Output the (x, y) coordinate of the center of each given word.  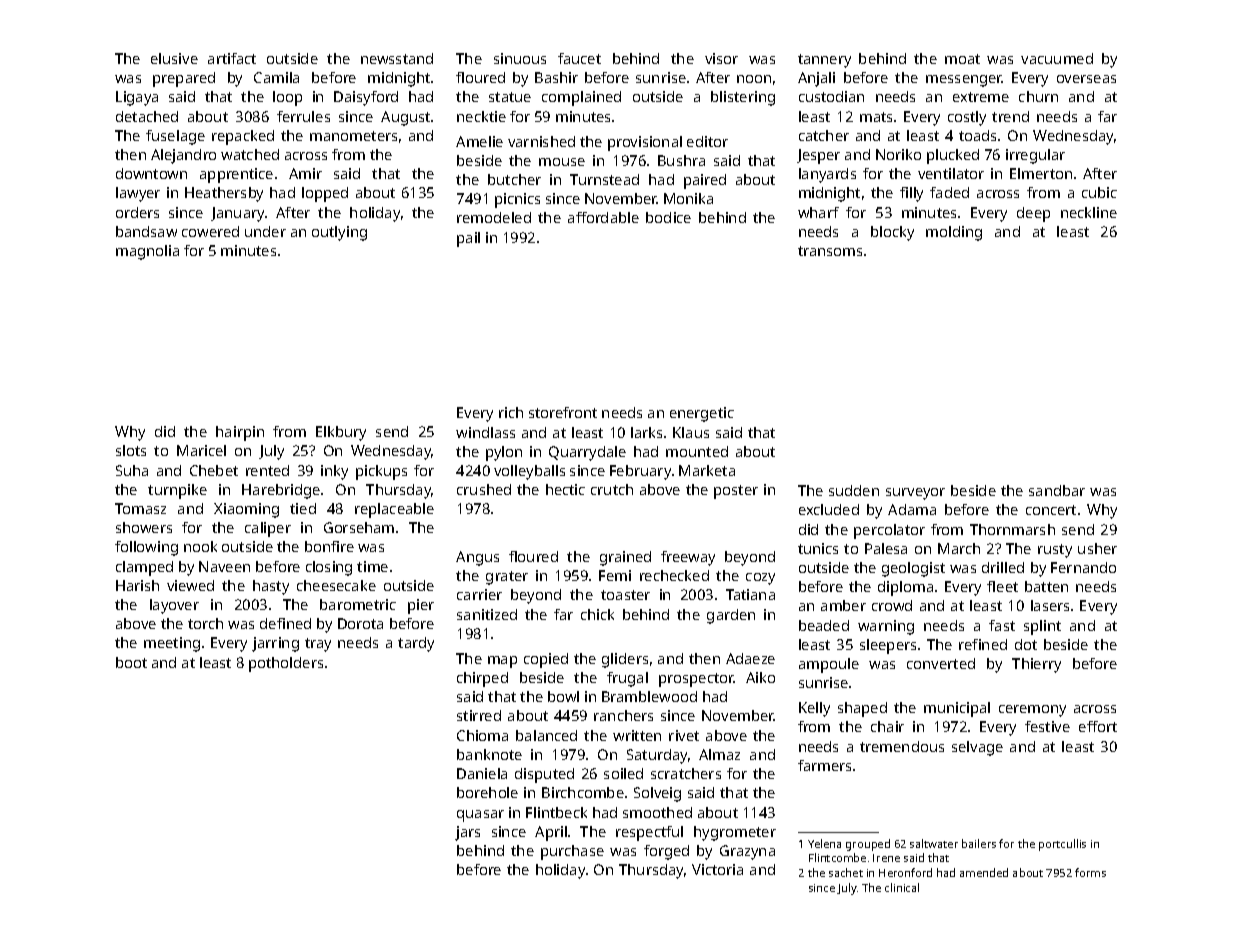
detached (147, 116)
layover (174, 606)
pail (468, 239)
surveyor (915, 494)
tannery (824, 61)
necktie (481, 116)
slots (131, 450)
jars (467, 833)
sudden (854, 490)
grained (625, 558)
